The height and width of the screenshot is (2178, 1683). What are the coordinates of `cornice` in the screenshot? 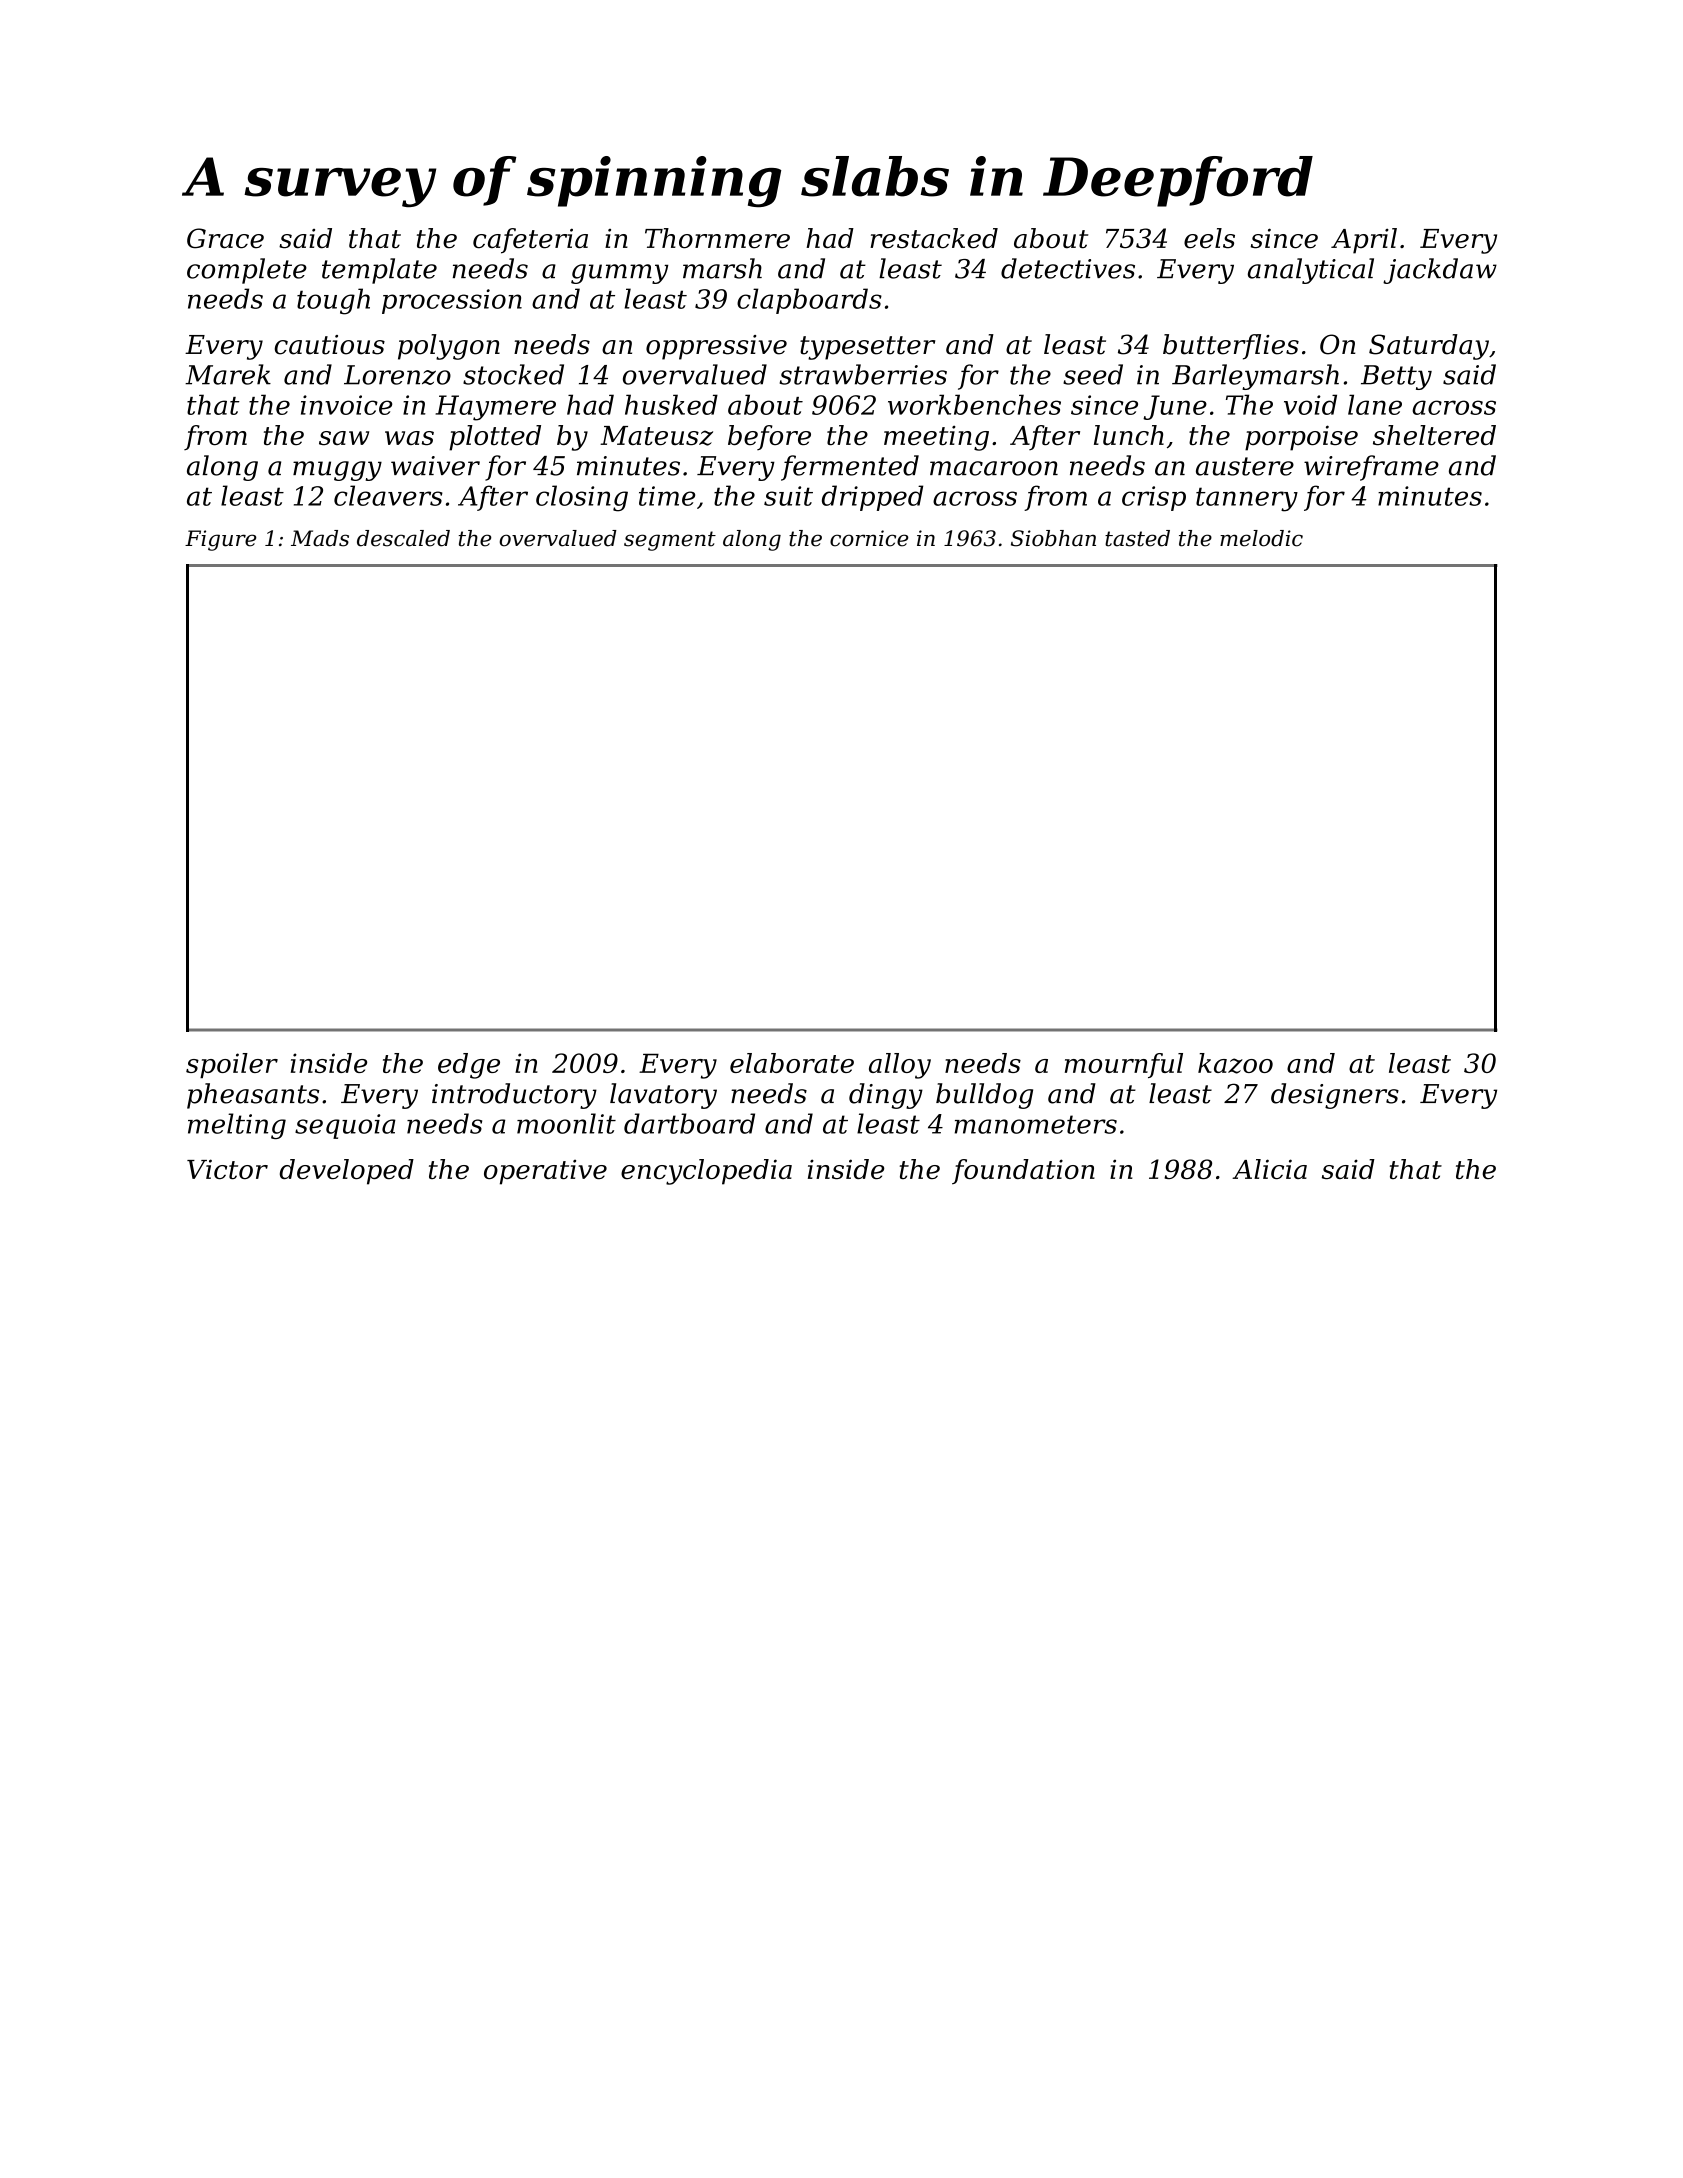 It's located at (869, 538).
